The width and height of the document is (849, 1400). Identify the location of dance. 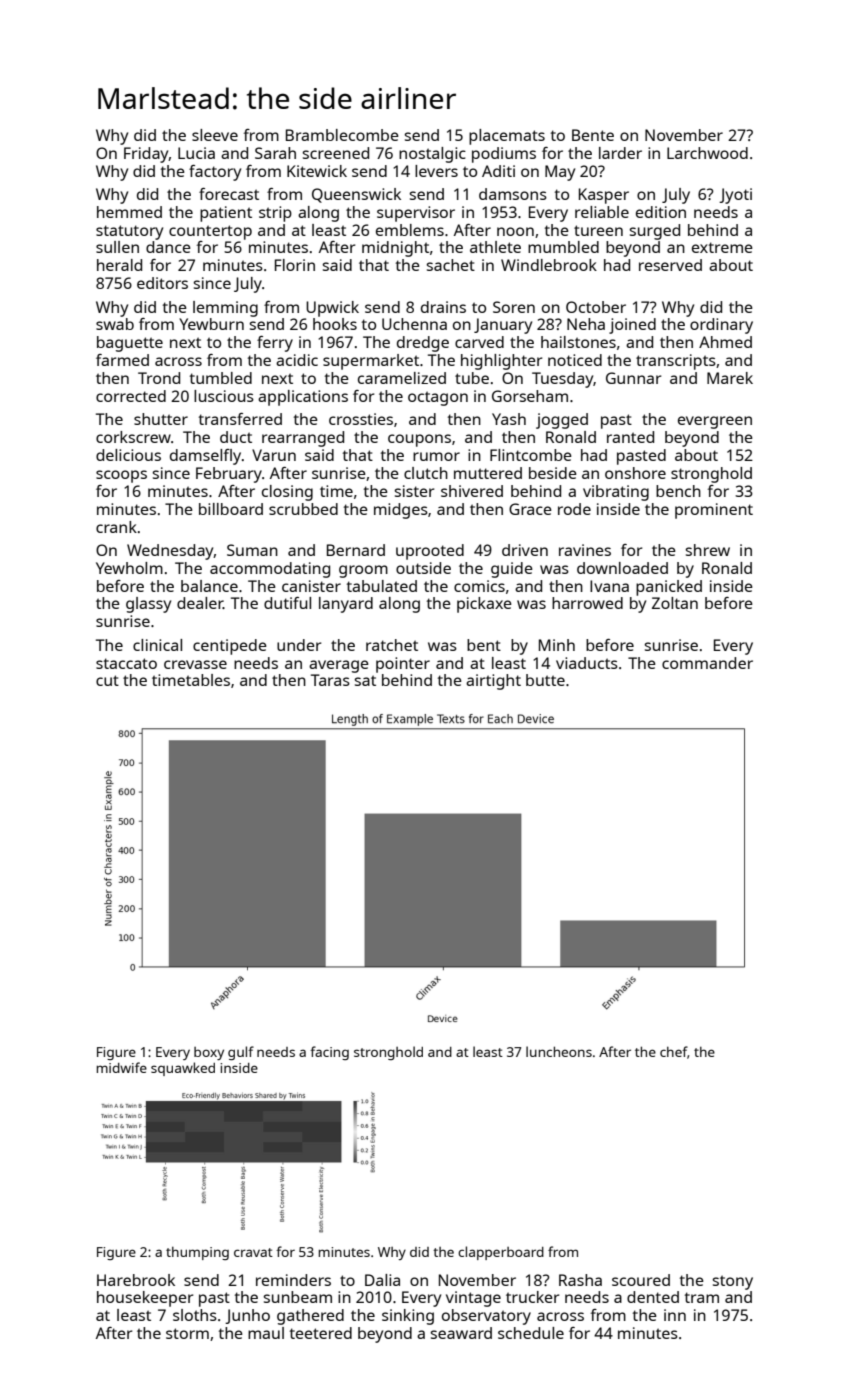
(168, 247).
